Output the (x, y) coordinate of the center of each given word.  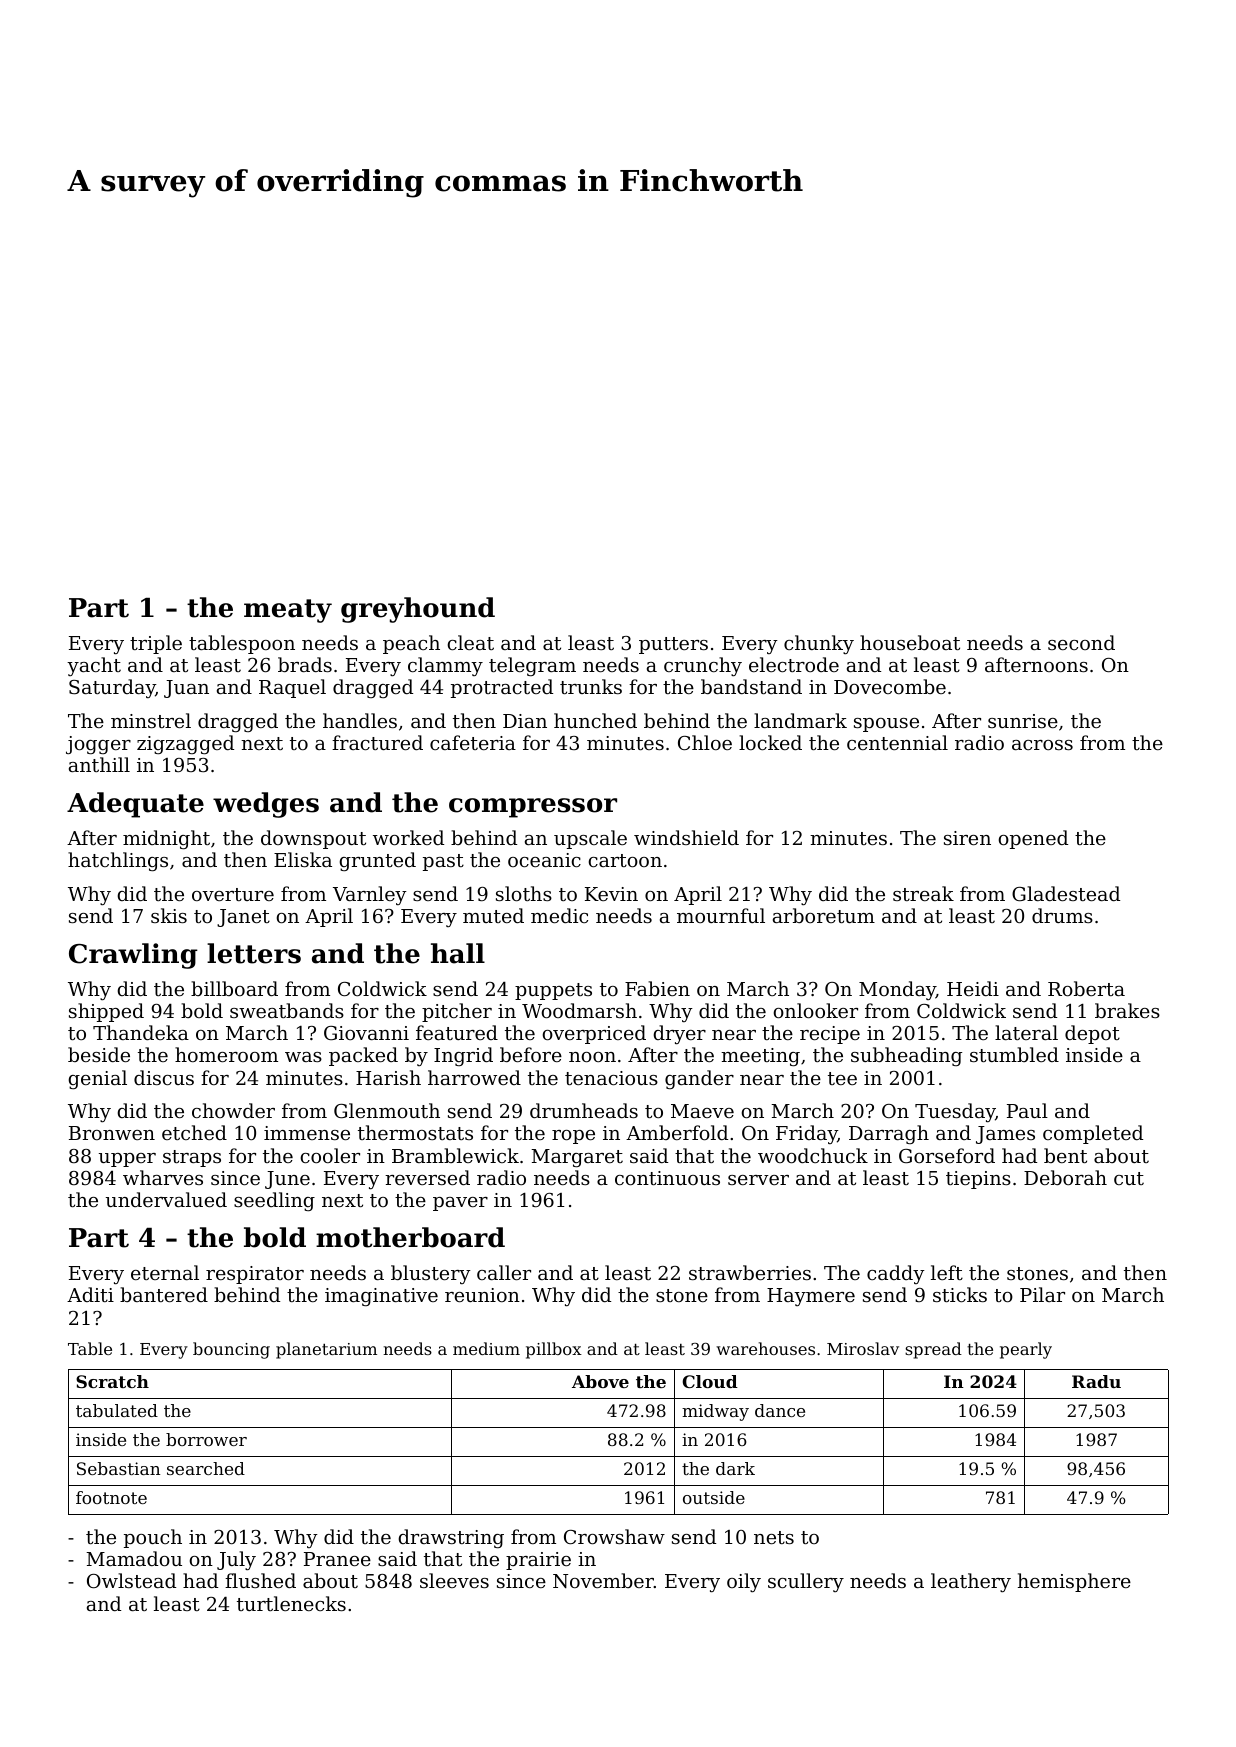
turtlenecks (291, 1603)
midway (715, 1412)
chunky (819, 644)
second (1081, 642)
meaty (288, 611)
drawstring (451, 1538)
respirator (255, 1275)
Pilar (1042, 1294)
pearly (1026, 1350)
